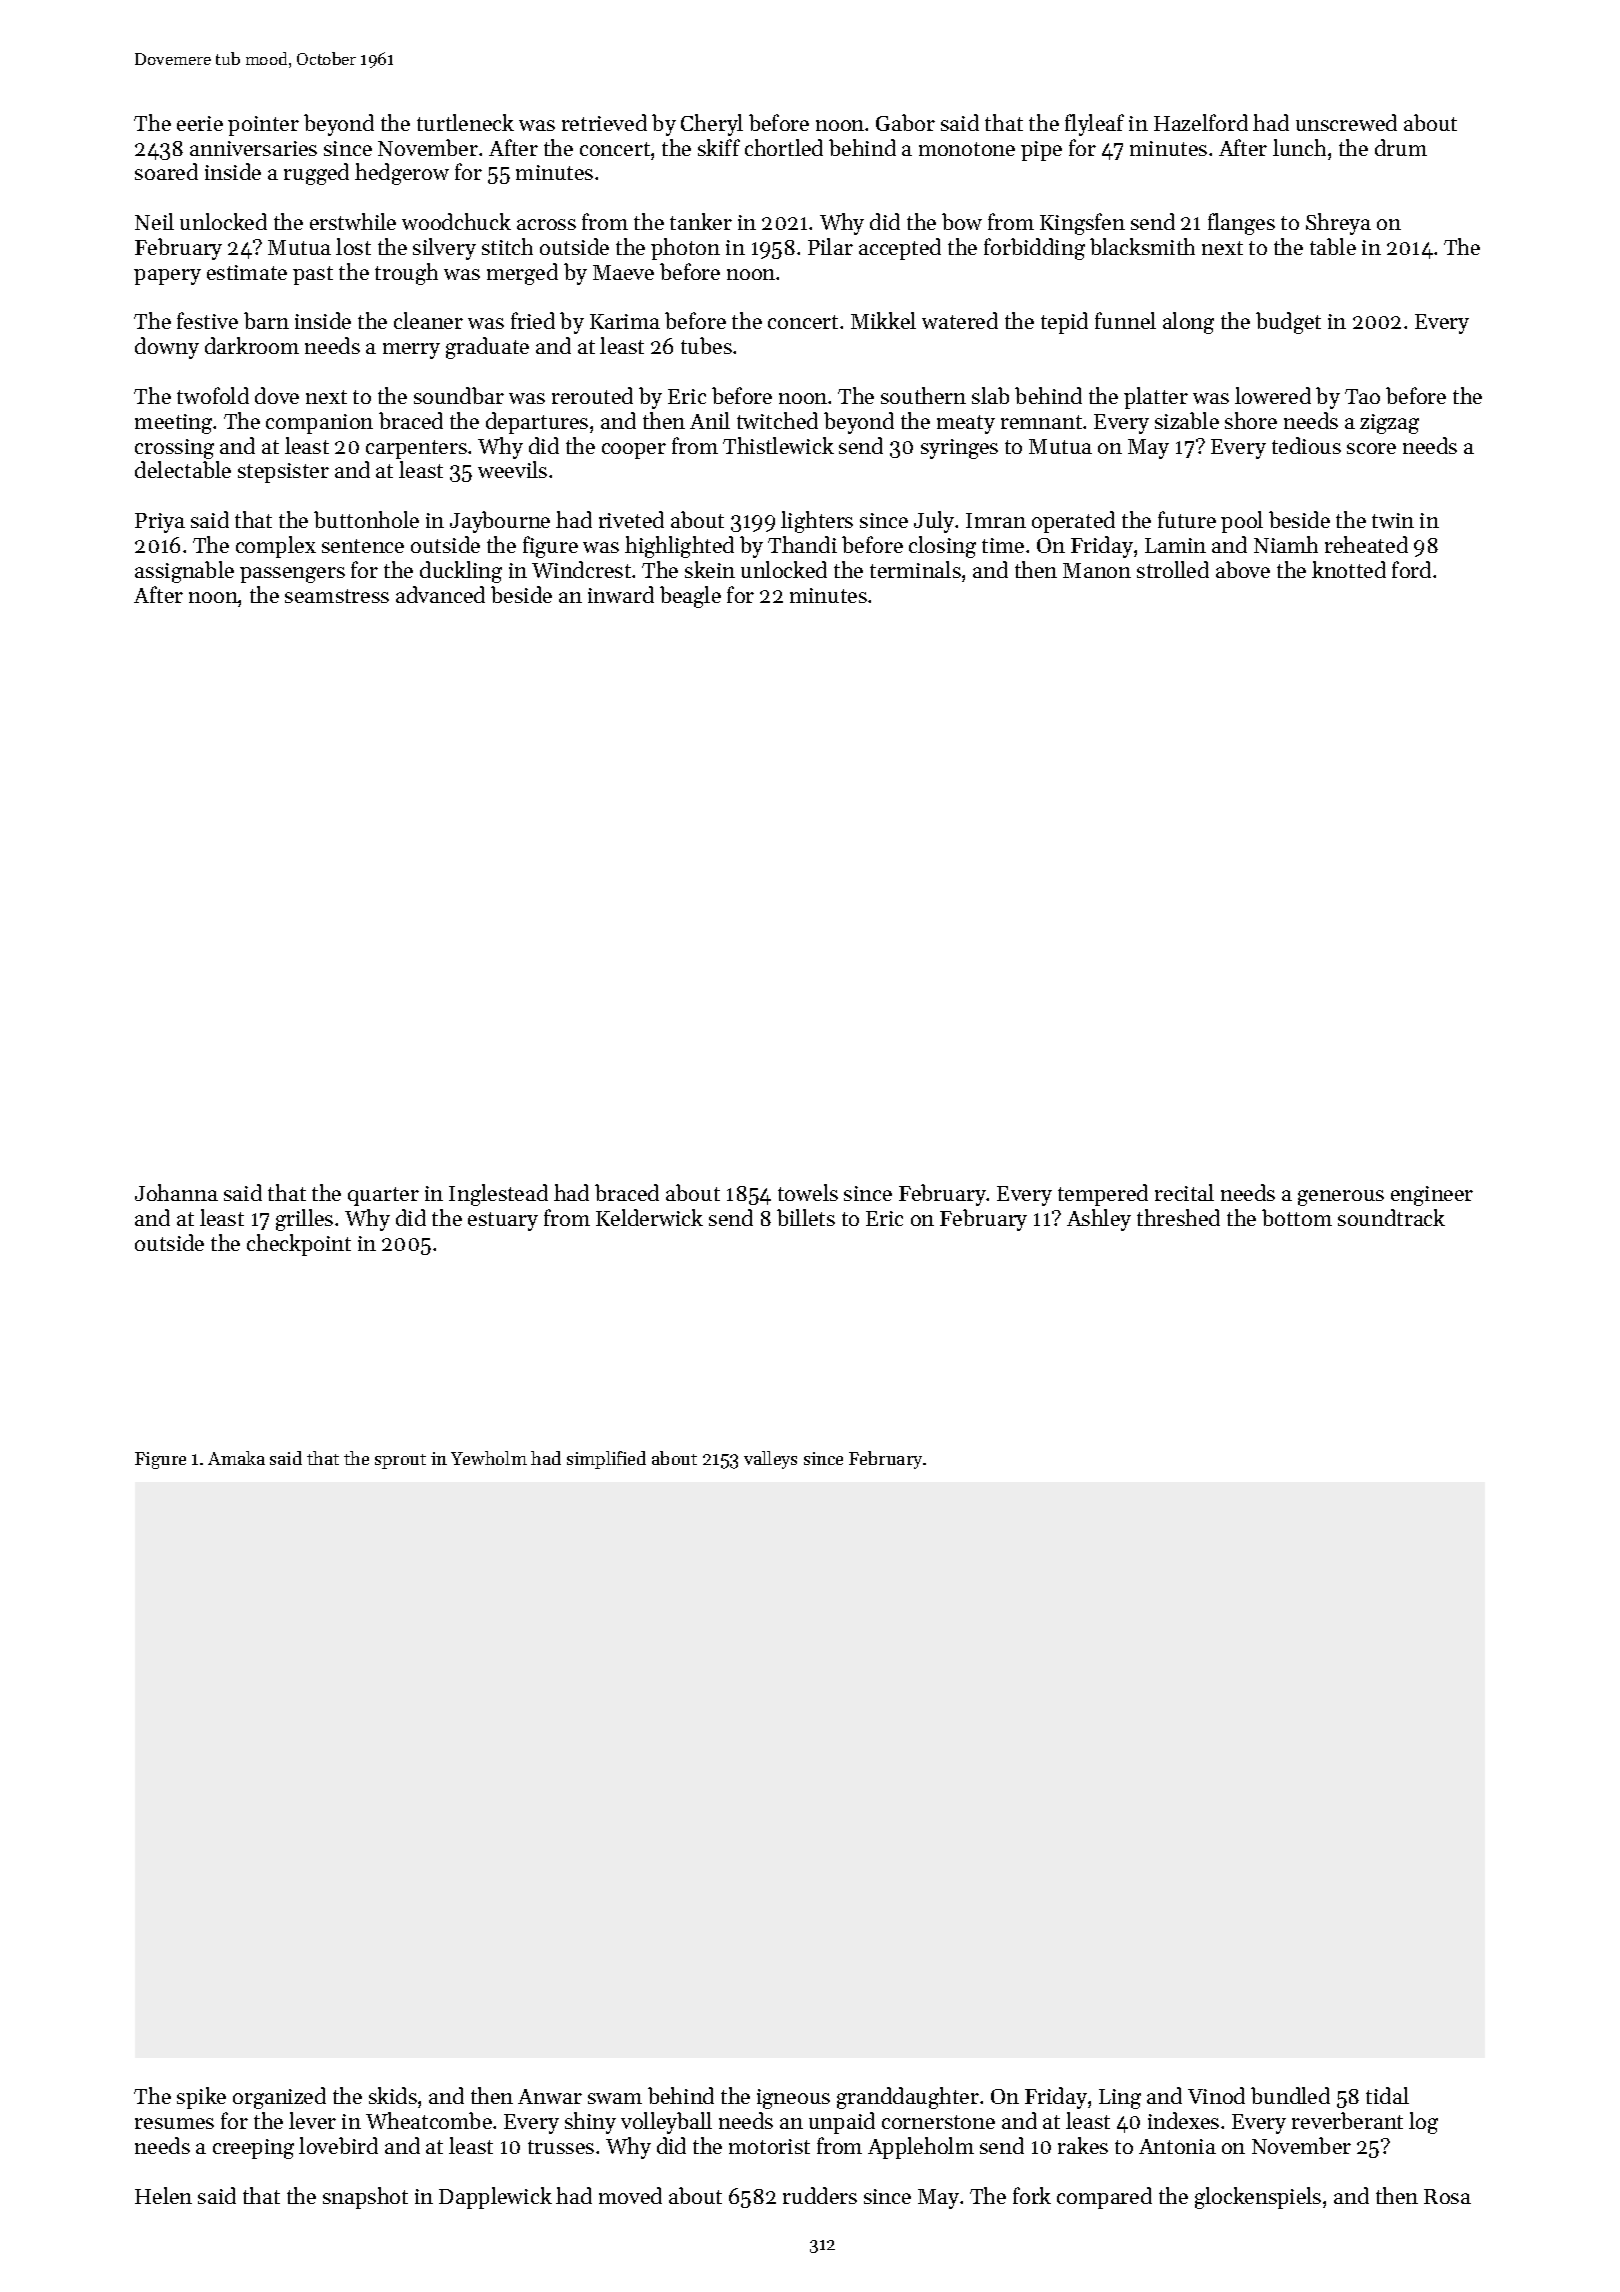 The height and width of the screenshot is (2292, 1620). What do you see at coordinates (1097, 570) in the screenshot?
I see `Manon` at bounding box center [1097, 570].
